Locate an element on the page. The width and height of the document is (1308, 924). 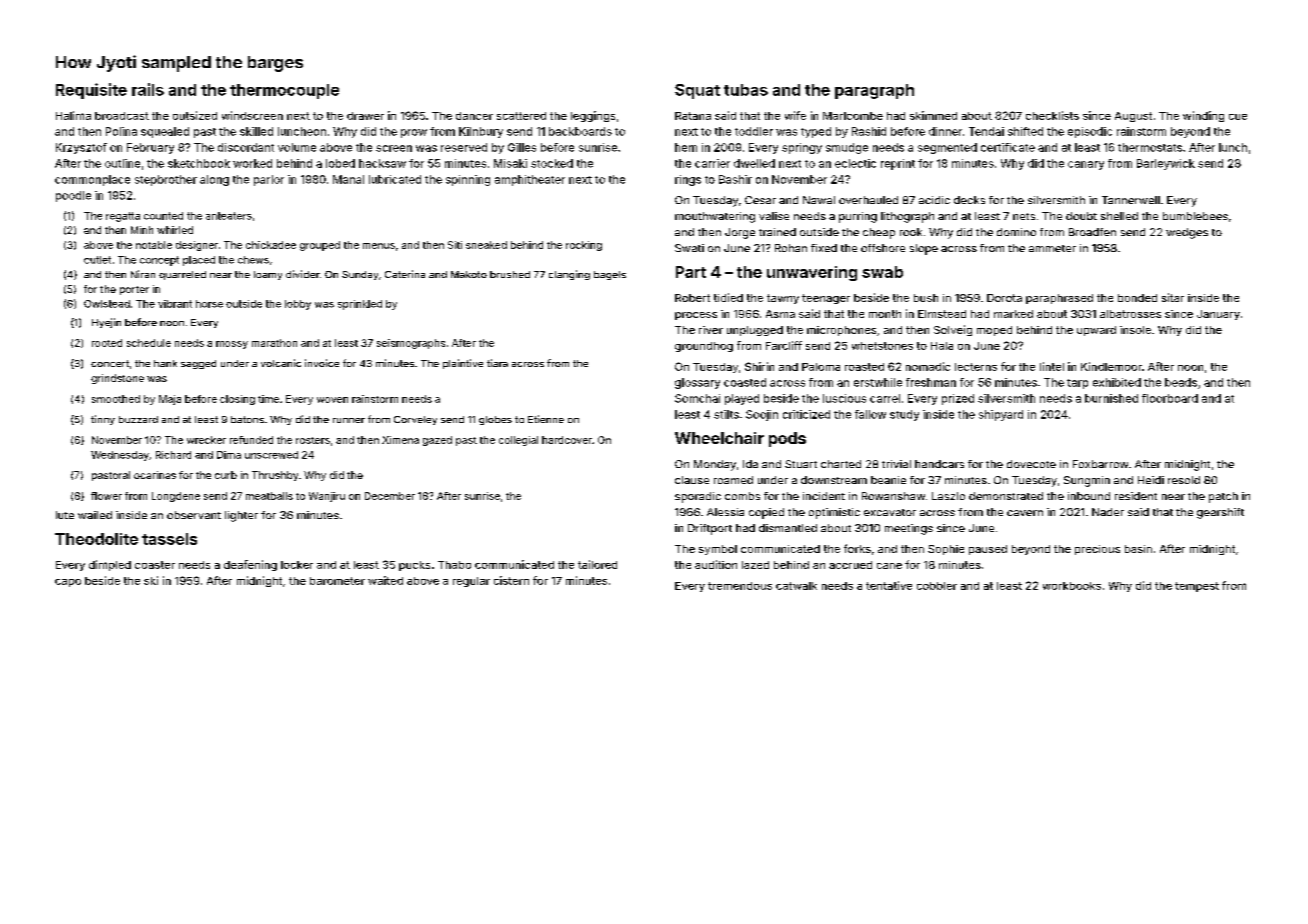
Etienne is located at coordinates (546, 419).
